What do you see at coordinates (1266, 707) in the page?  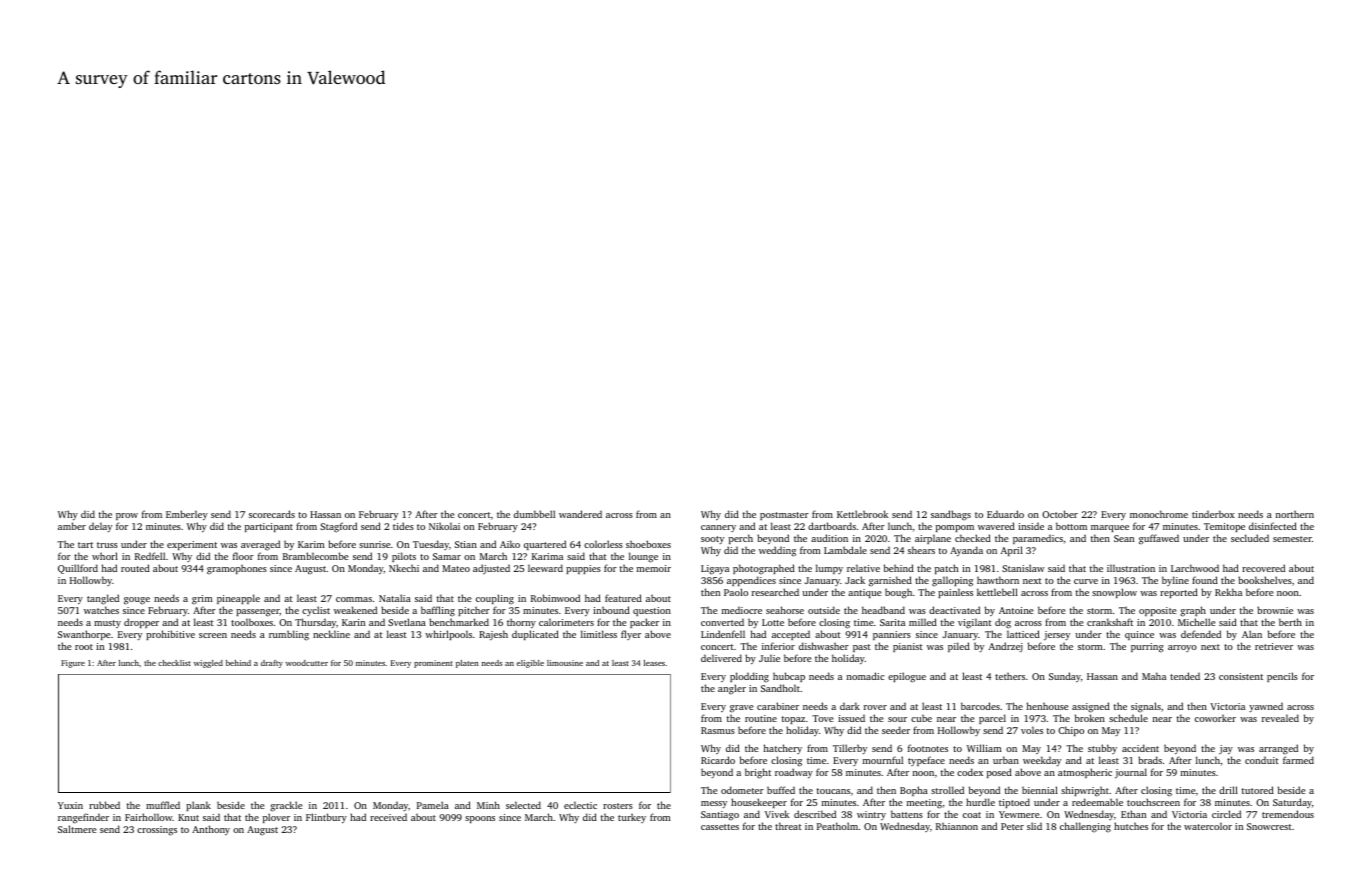 I see `yawned` at bounding box center [1266, 707].
